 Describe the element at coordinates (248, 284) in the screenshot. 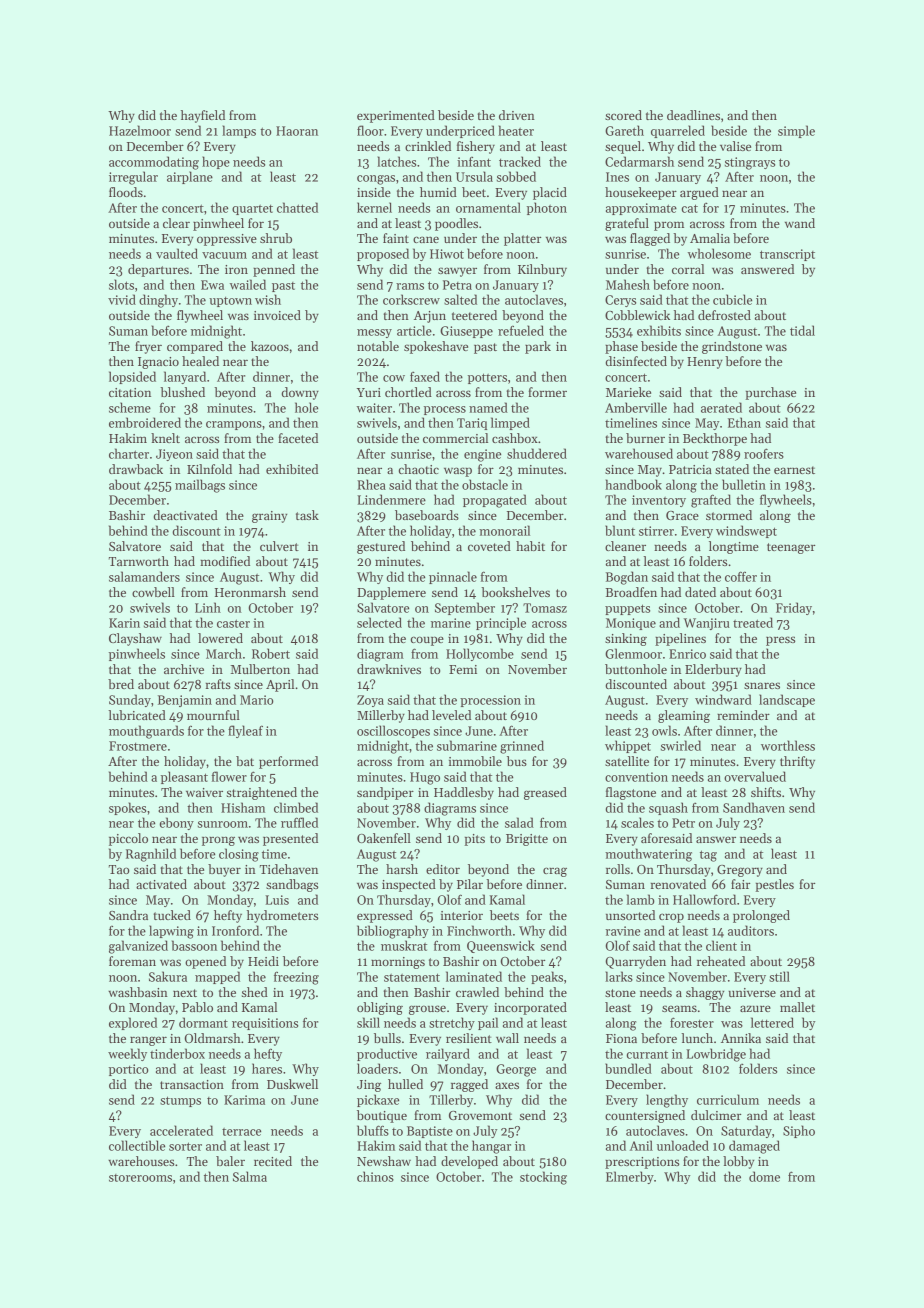

I see `wailed` at that location.
